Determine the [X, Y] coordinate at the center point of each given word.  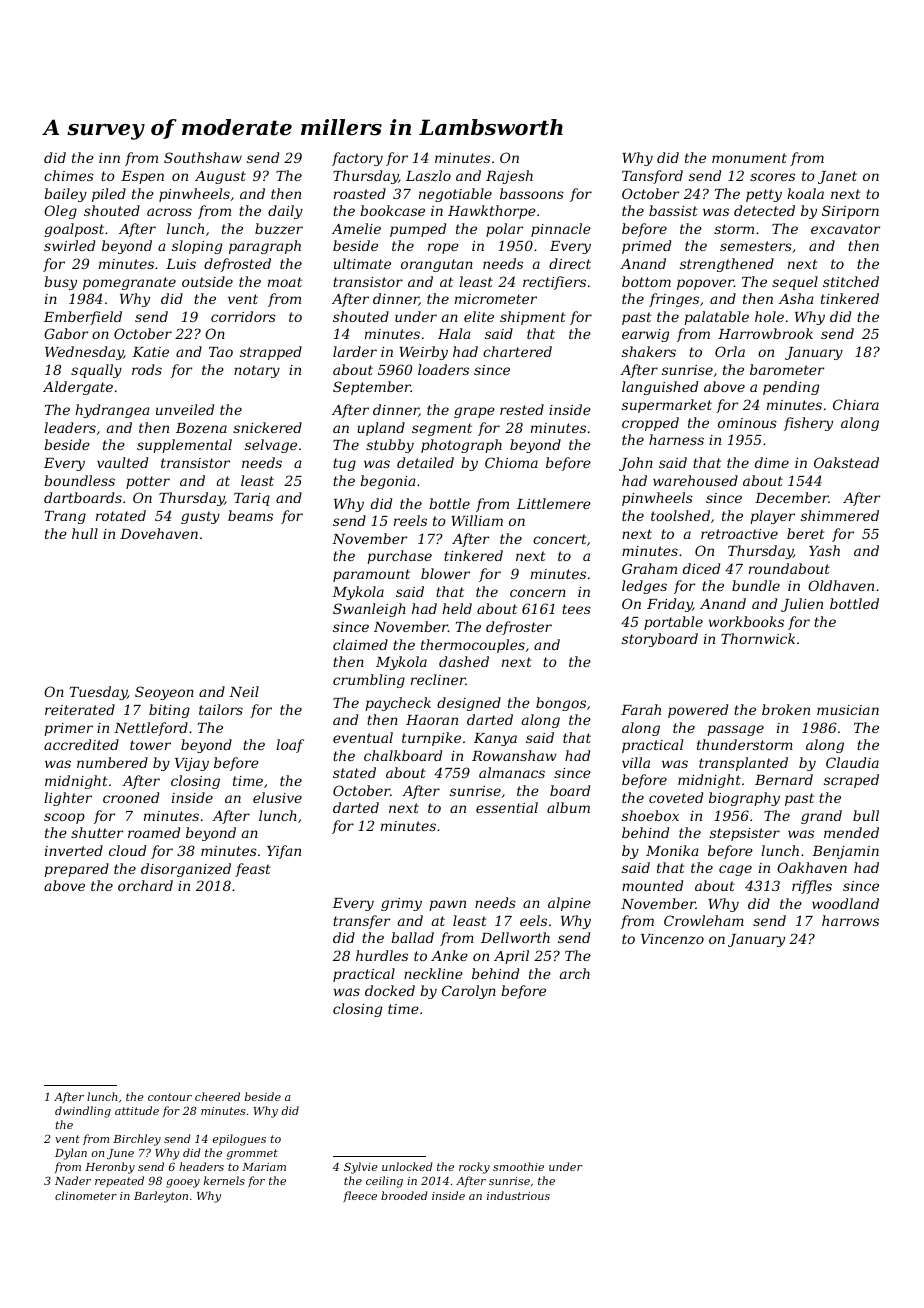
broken [786, 709]
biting [169, 711]
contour [170, 1097]
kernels [224, 1180]
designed [469, 704]
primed [646, 247]
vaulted [122, 462]
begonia [387, 482]
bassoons [532, 193]
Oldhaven [841, 585]
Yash [824, 550]
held [457, 608]
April [511, 957]
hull [85, 533]
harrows [850, 920]
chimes [69, 175]
